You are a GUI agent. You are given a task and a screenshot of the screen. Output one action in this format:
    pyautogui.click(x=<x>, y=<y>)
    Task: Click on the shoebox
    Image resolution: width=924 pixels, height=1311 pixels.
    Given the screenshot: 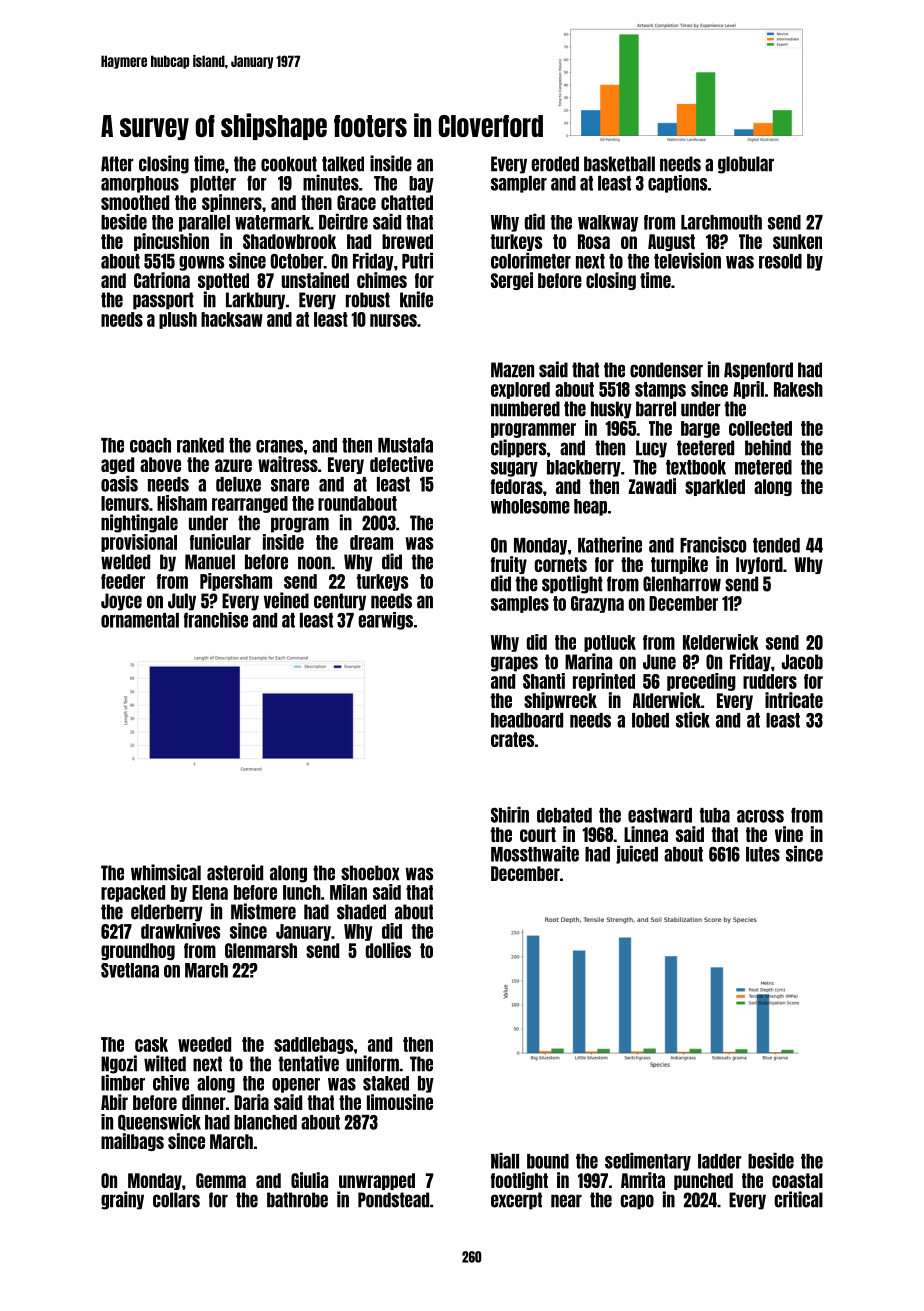 What is the action you would take?
    pyautogui.click(x=370, y=873)
